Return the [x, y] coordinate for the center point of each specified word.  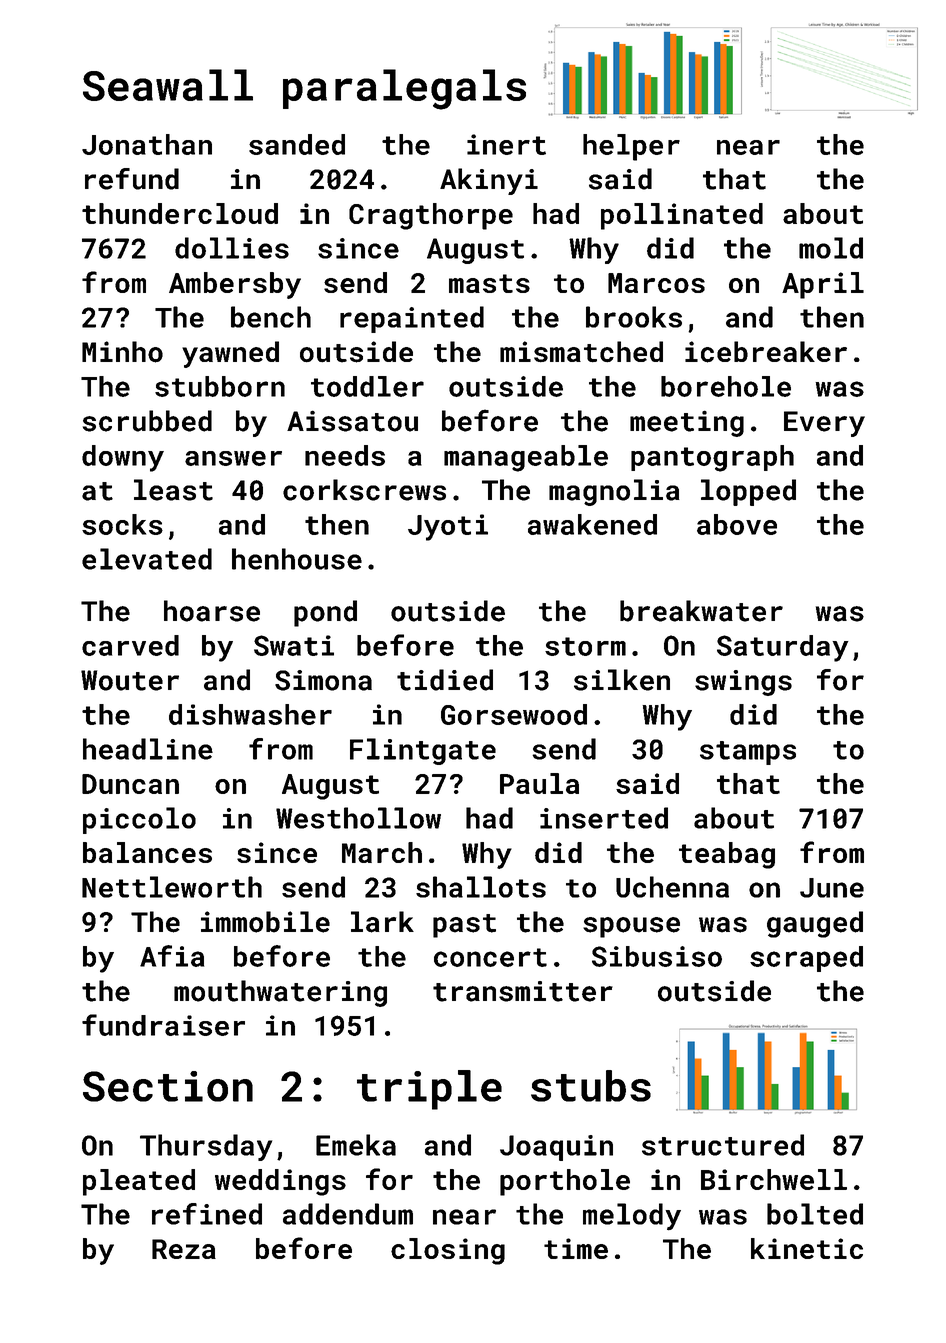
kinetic [807, 1248]
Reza [184, 1249]
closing [448, 1251]
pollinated [682, 216]
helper [631, 147]
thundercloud [180, 213]
